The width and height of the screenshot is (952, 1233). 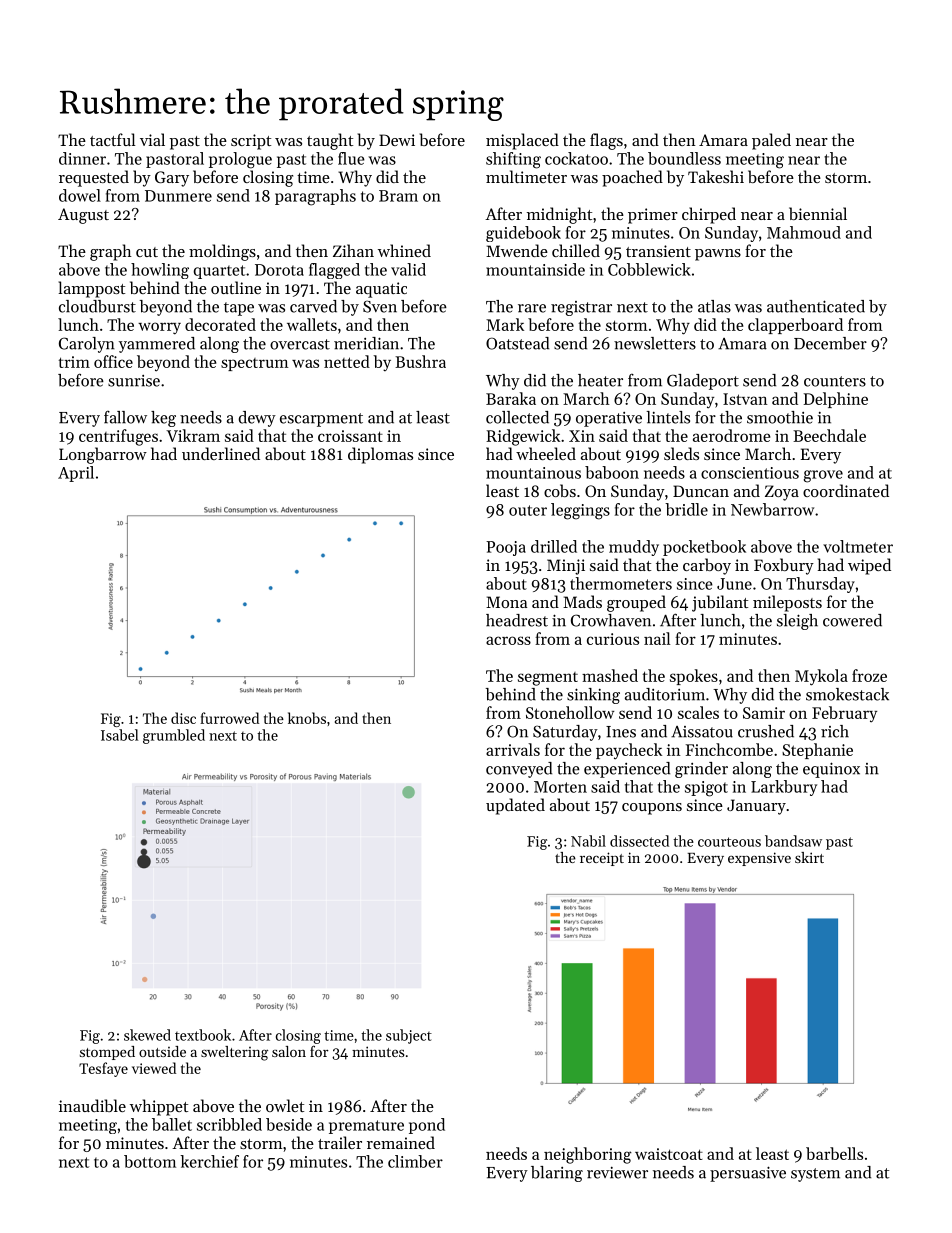 I want to click on vial, so click(x=152, y=139).
